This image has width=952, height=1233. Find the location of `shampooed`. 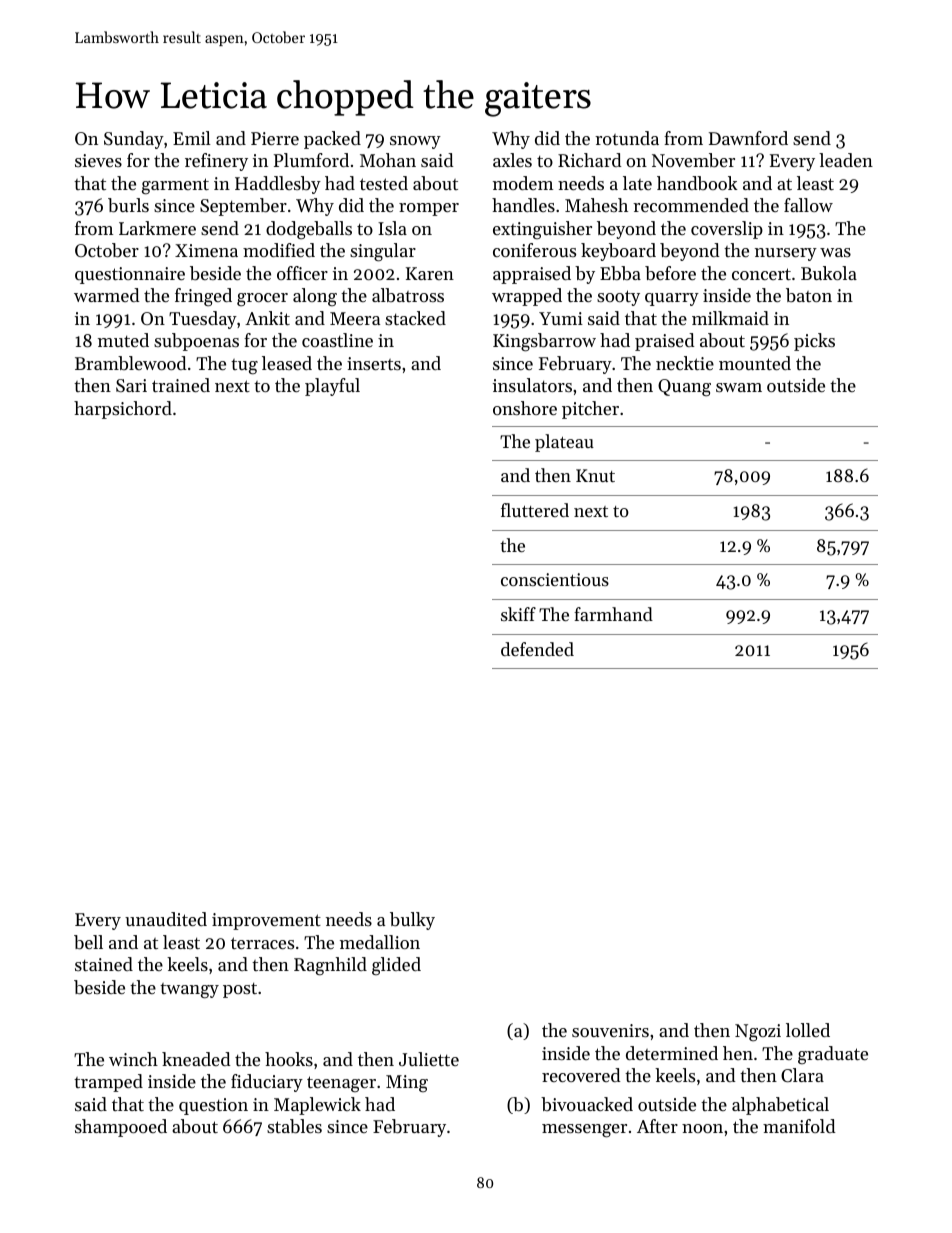

shampooed is located at coordinates (121, 1128).
